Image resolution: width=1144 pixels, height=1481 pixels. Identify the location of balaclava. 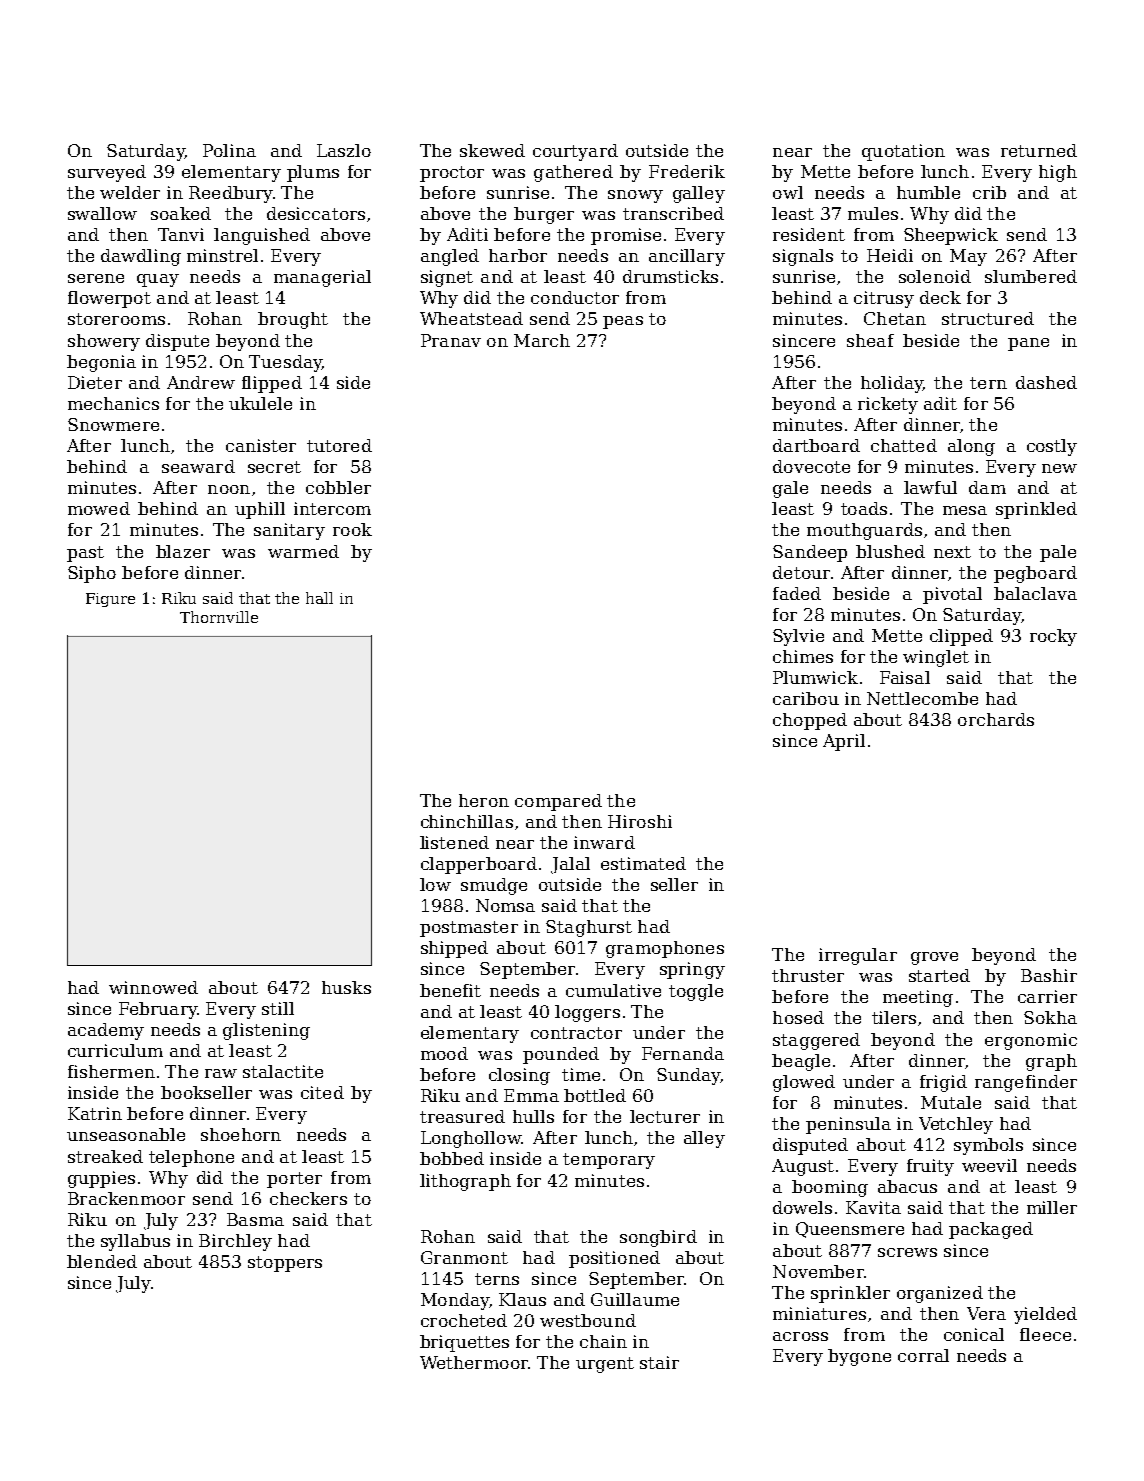
(1035, 593).
